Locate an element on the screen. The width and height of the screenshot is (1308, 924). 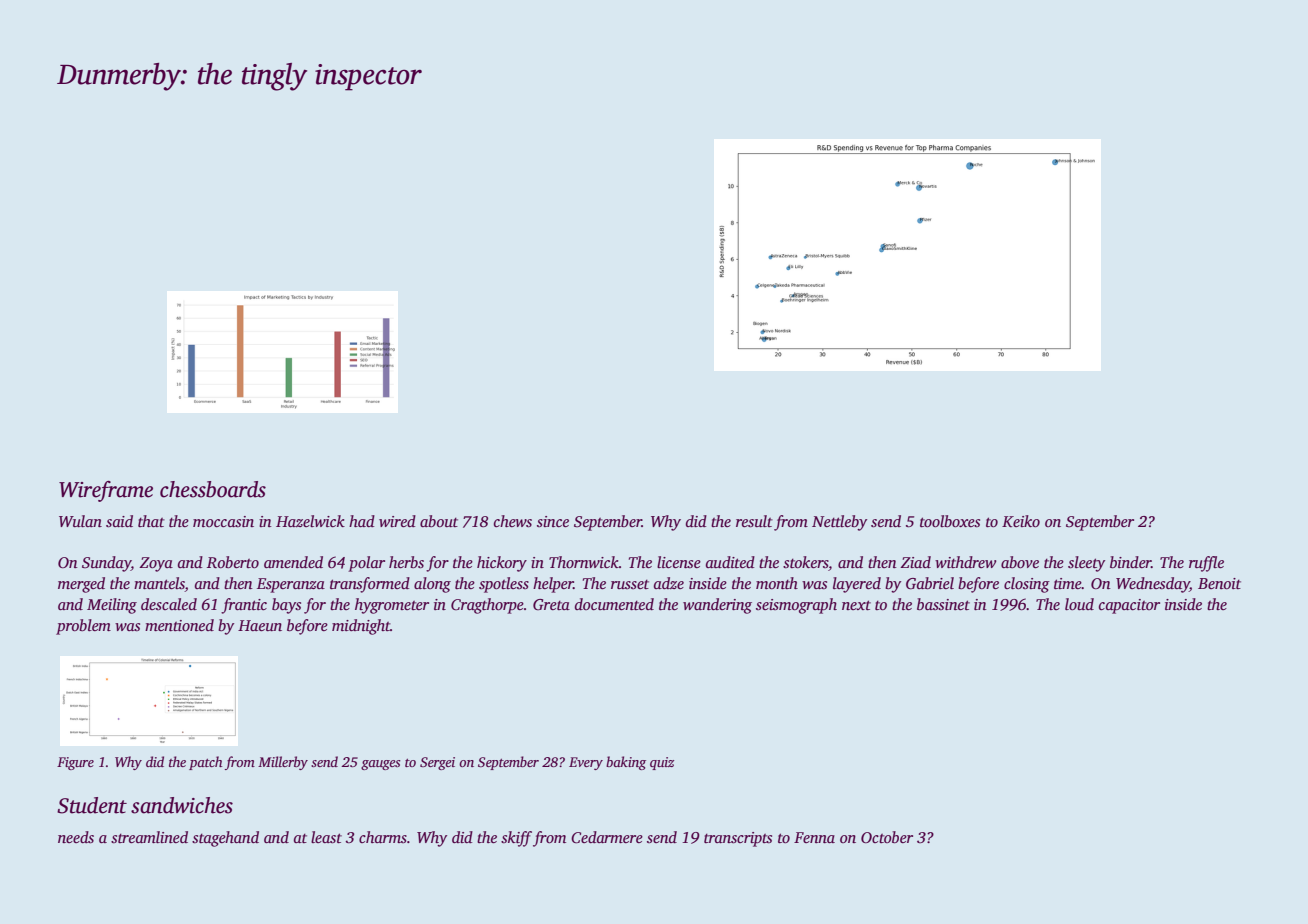
seismograph is located at coordinates (796, 606).
